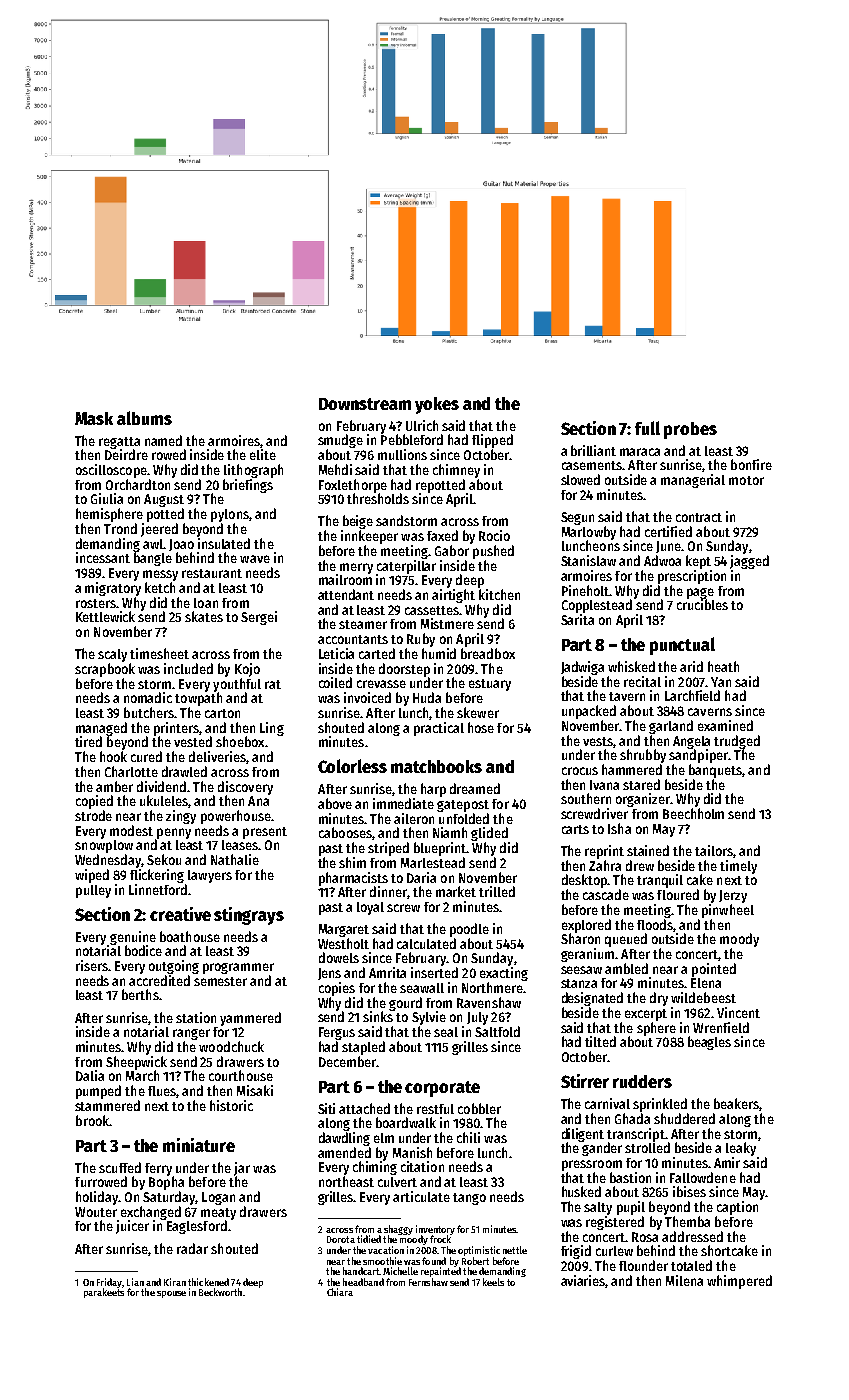 Image resolution: width=849 pixels, height=1400 pixels. What do you see at coordinates (678, 894) in the screenshot?
I see `floured` at bounding box center [678, 894].
